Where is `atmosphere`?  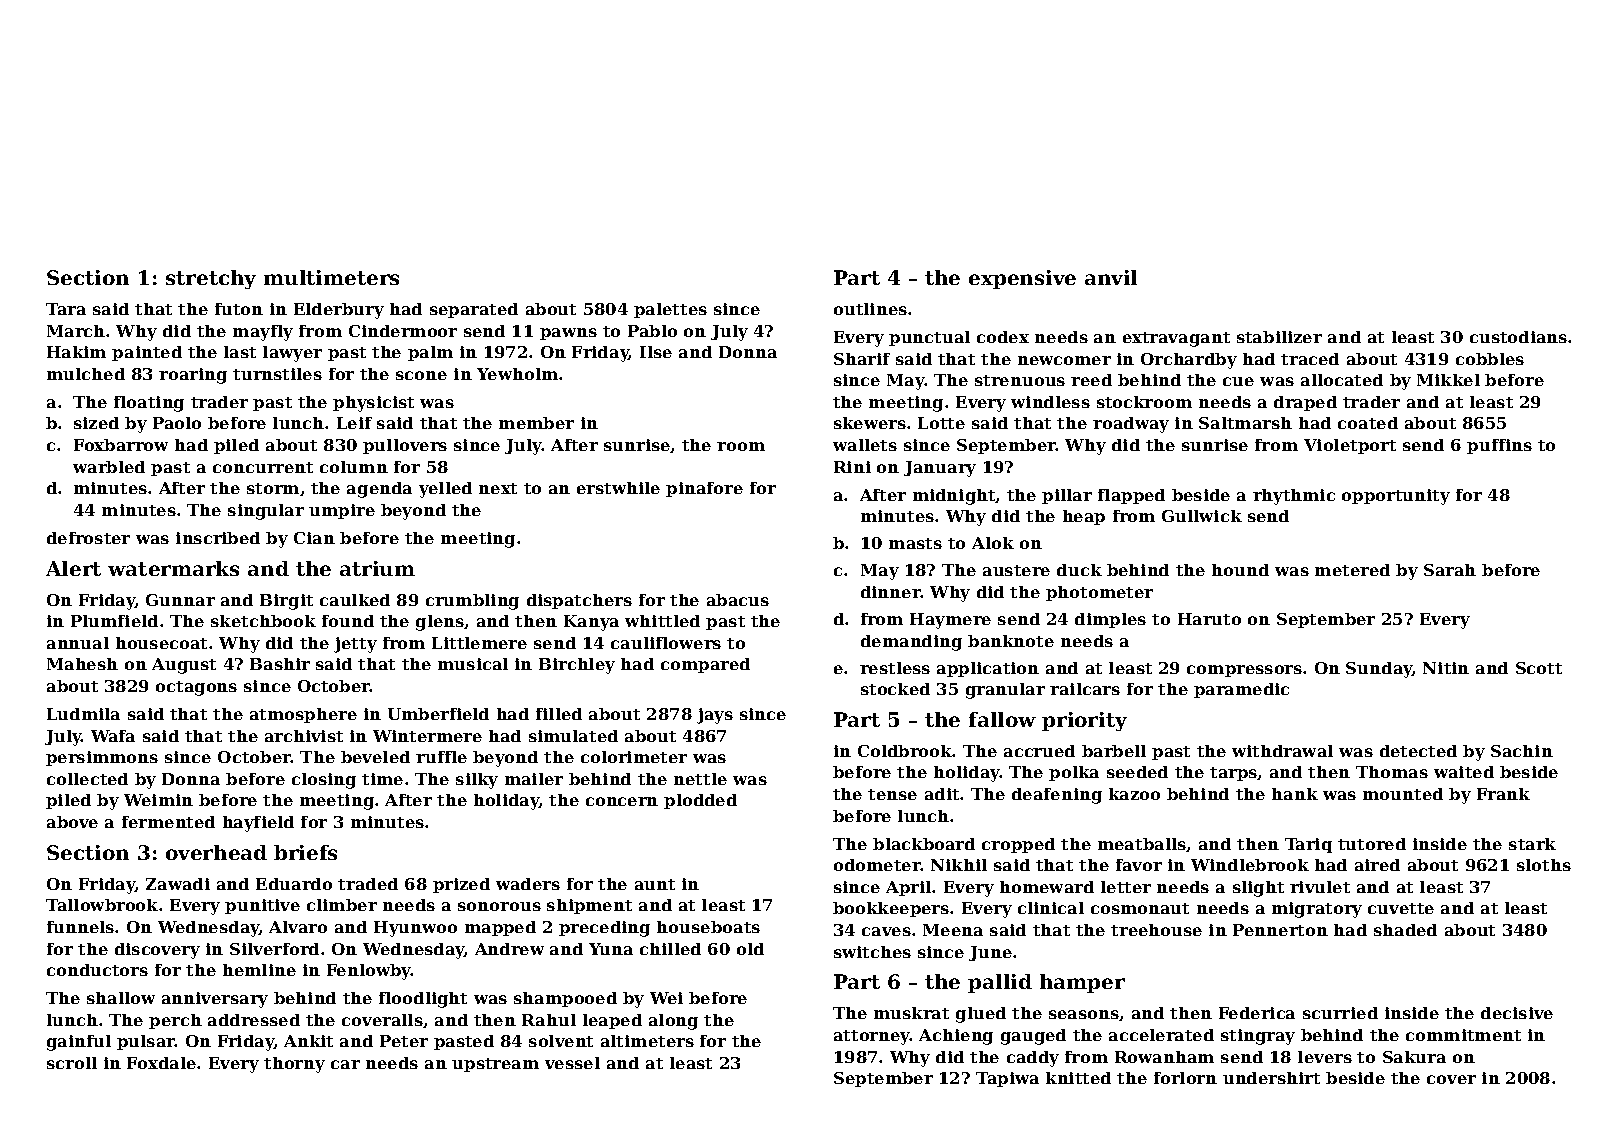 atmosphere is located at coordinates (303, 715).
